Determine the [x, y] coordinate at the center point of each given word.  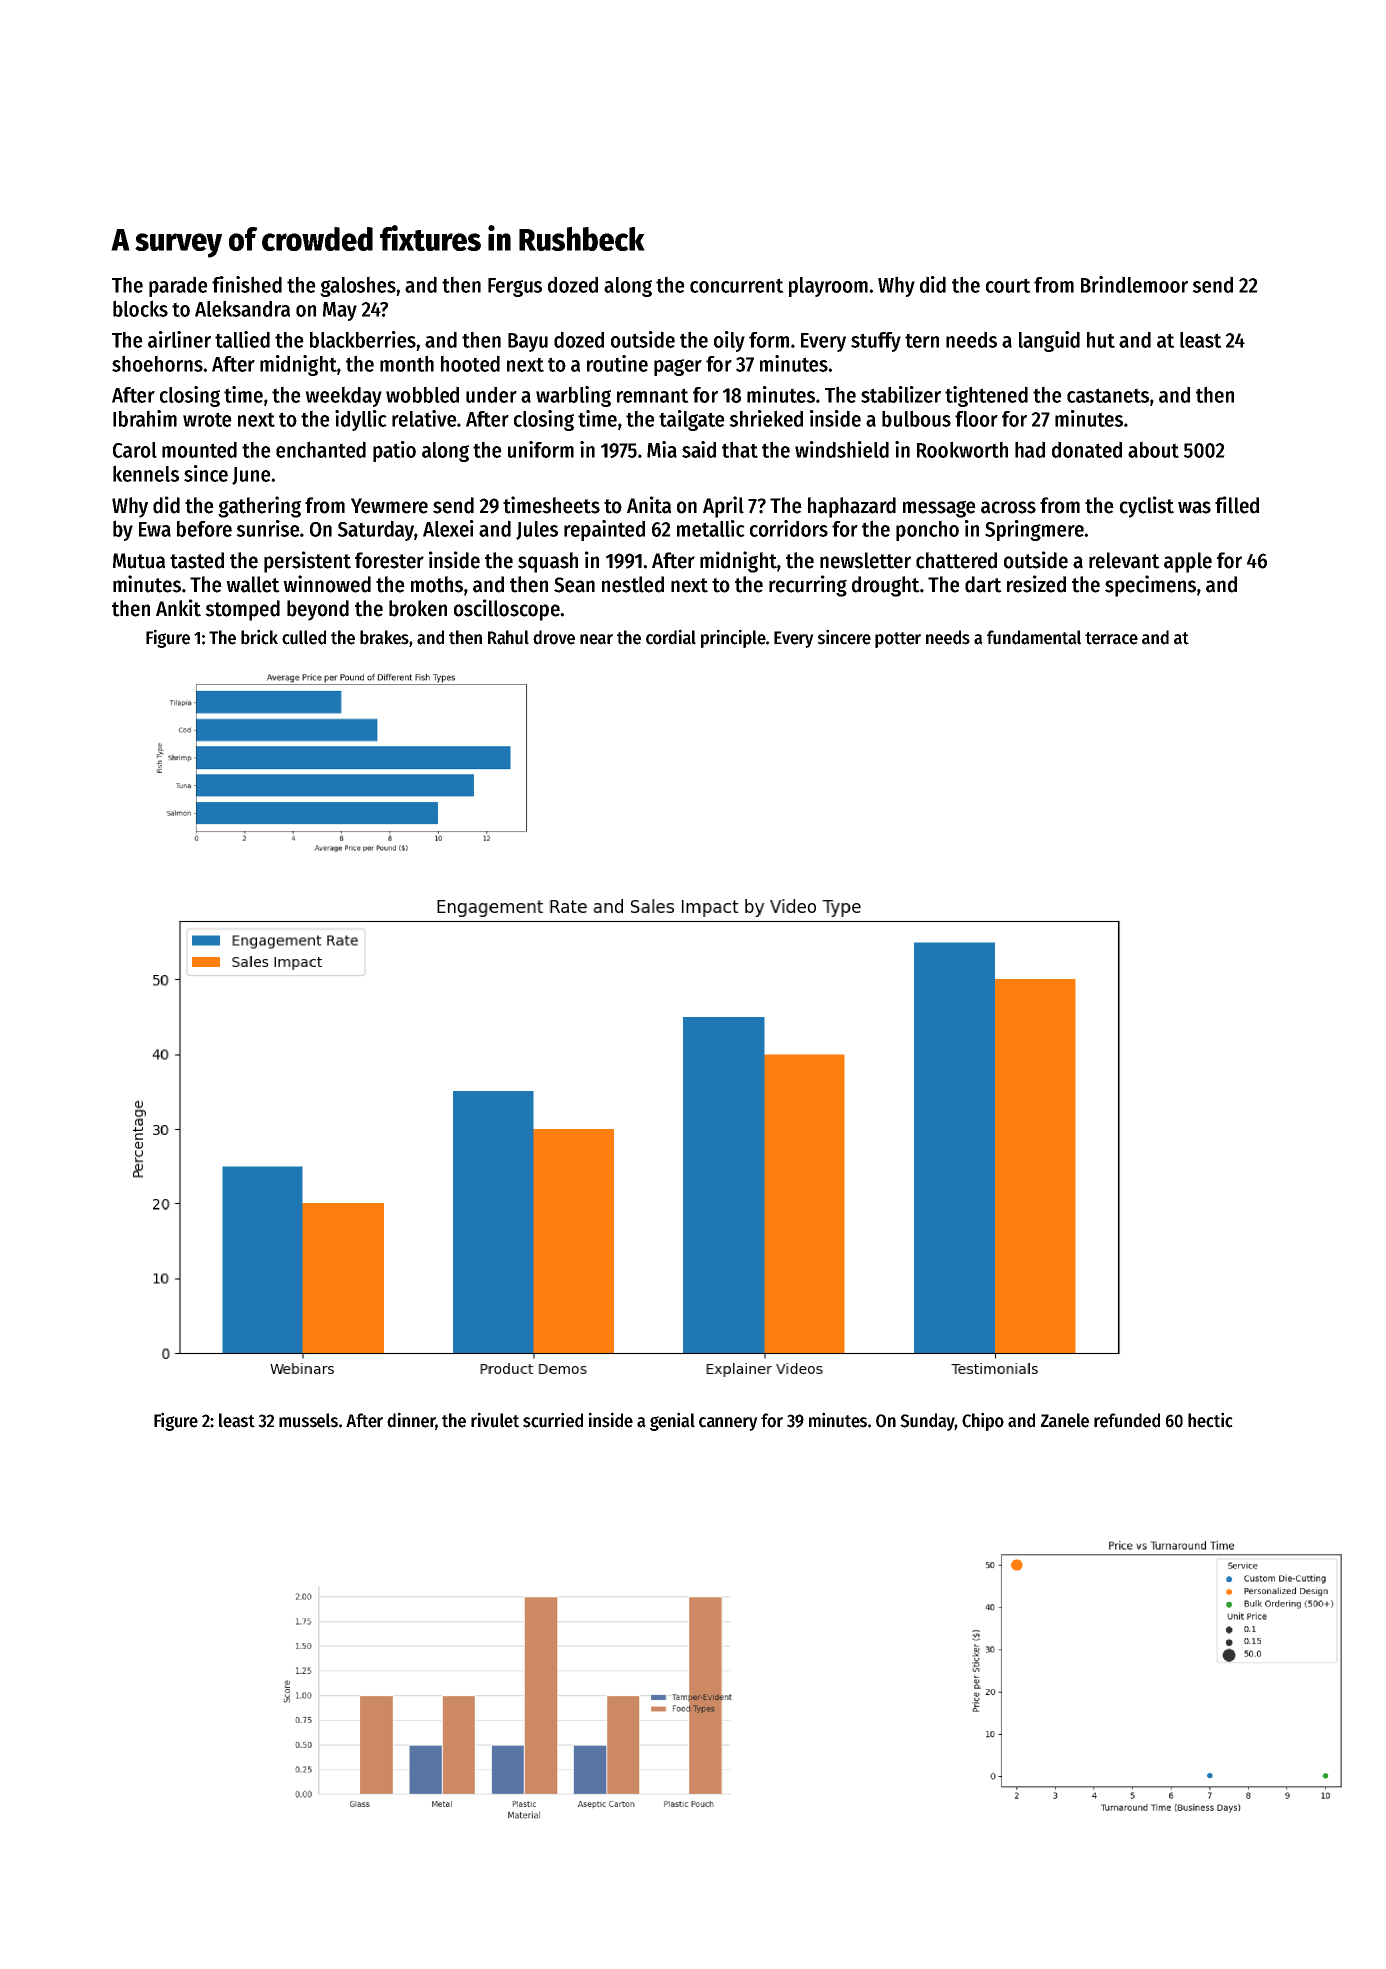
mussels [308, 1420]
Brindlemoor [1134, 284]
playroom [828, 287]
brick [259, 637]
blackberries [363, 339]
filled [1237, 505]
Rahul [508, 637]
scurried [553, 1420]
